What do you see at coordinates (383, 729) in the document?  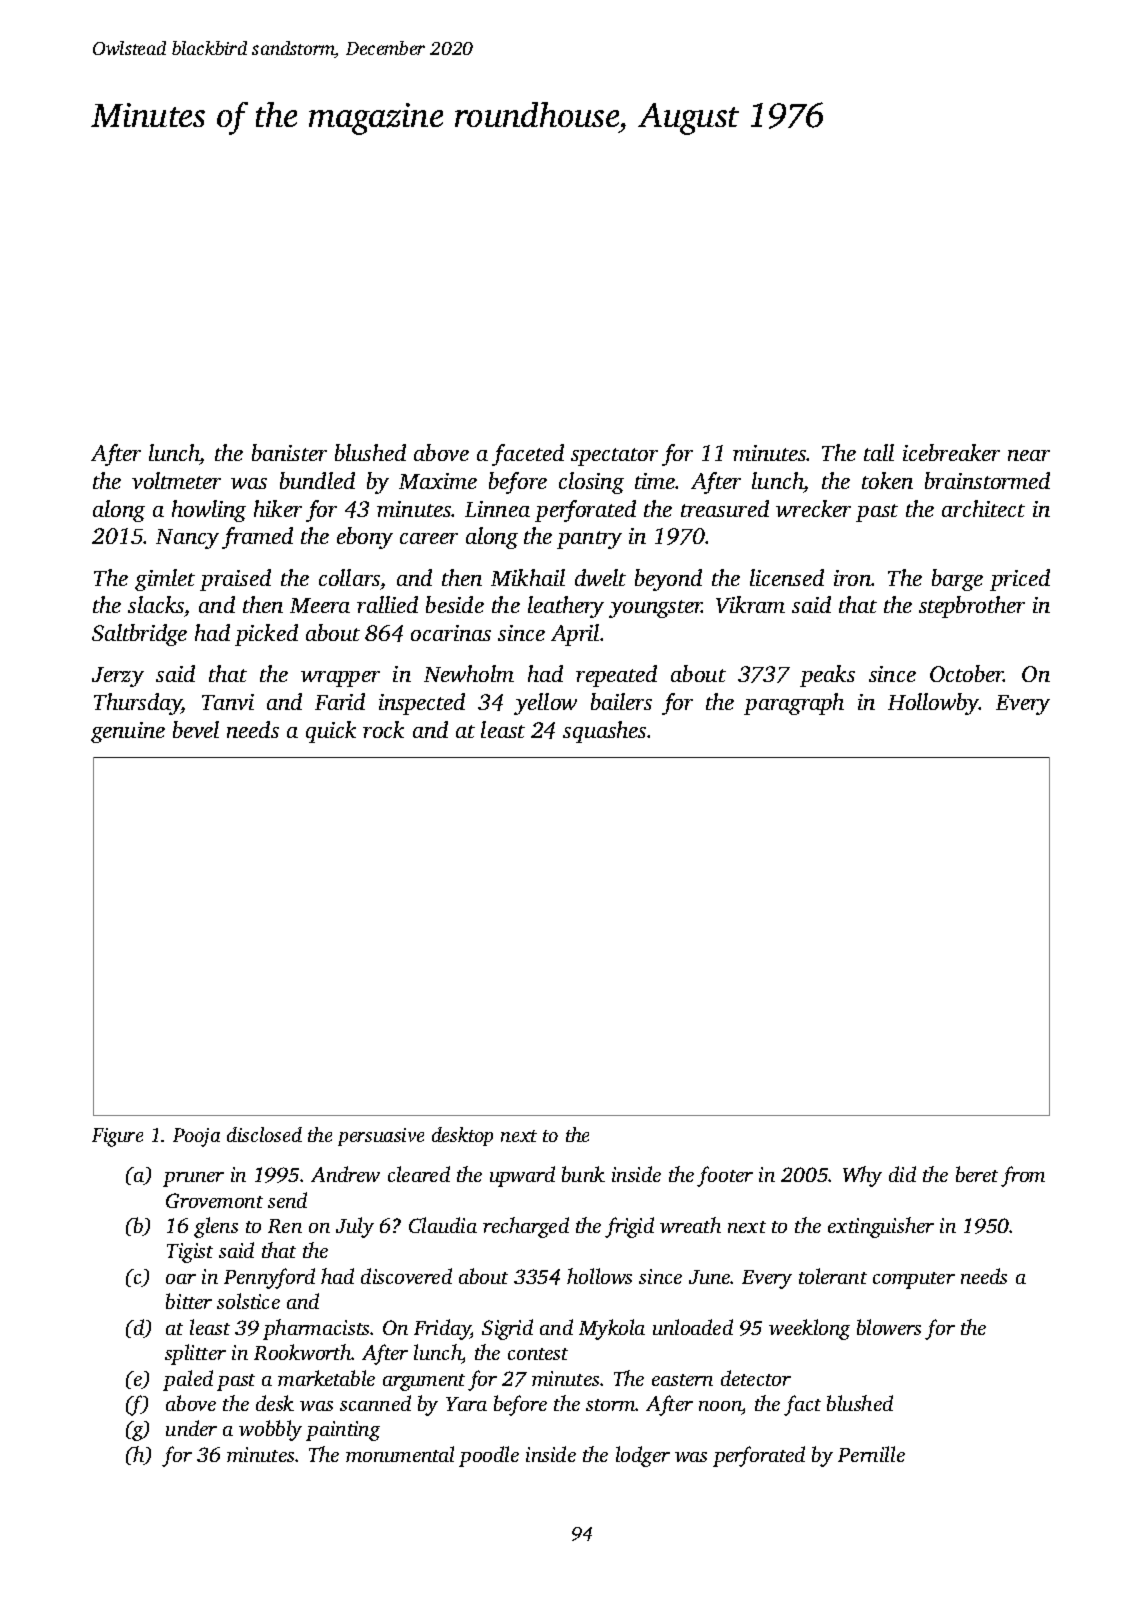 I see `rock` at bounding box center [383, 729].
